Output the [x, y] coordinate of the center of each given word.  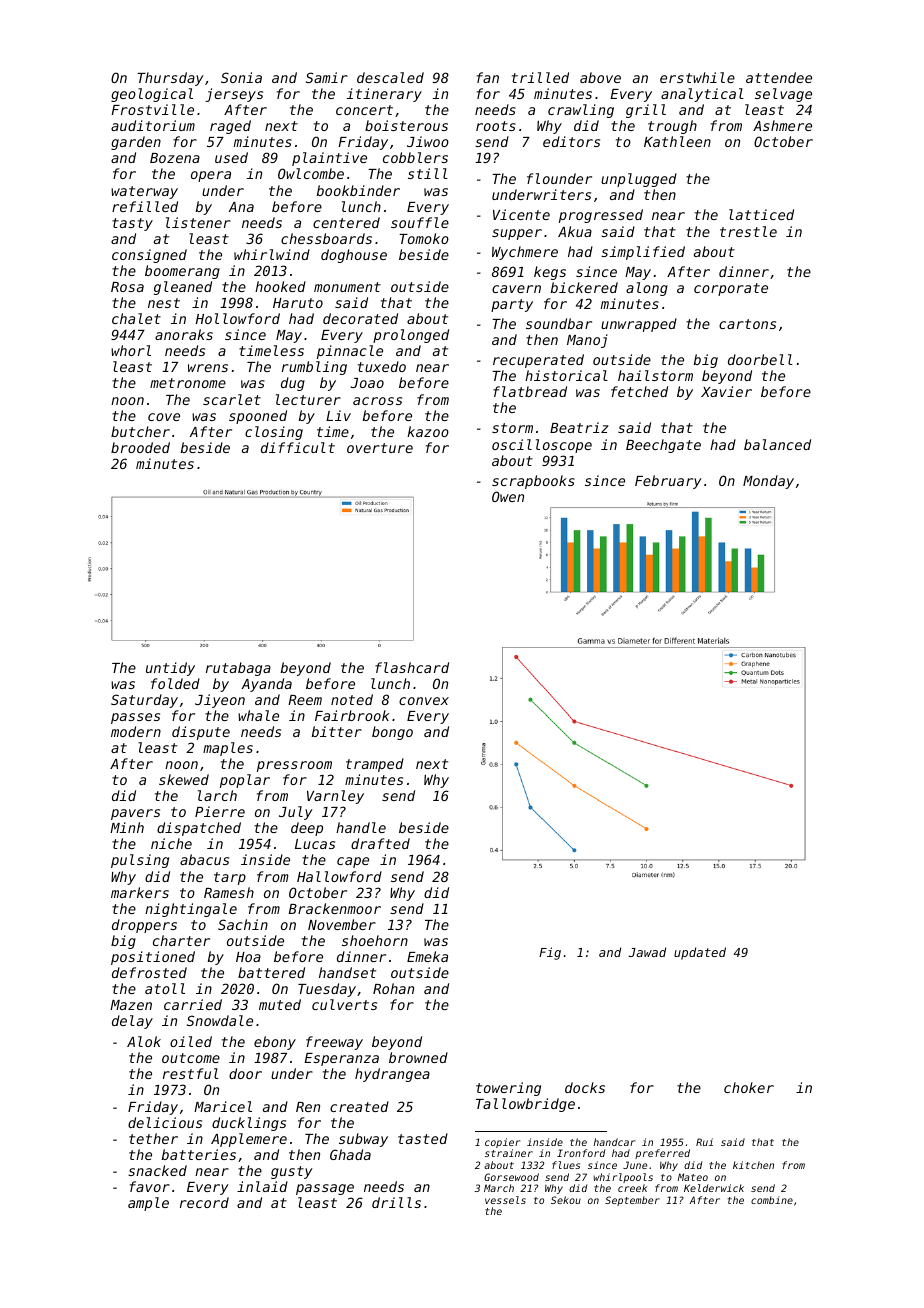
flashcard [412, 667]
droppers [144, 926]
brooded [140, 447]
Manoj [587, 341]
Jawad [647, 952]
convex [424, 701]
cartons [747, 324]
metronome [188, 383]
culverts [344, 1004]
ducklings [249, 1124]
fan [488, 77]
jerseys [234, 95]
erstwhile [697, 77]
